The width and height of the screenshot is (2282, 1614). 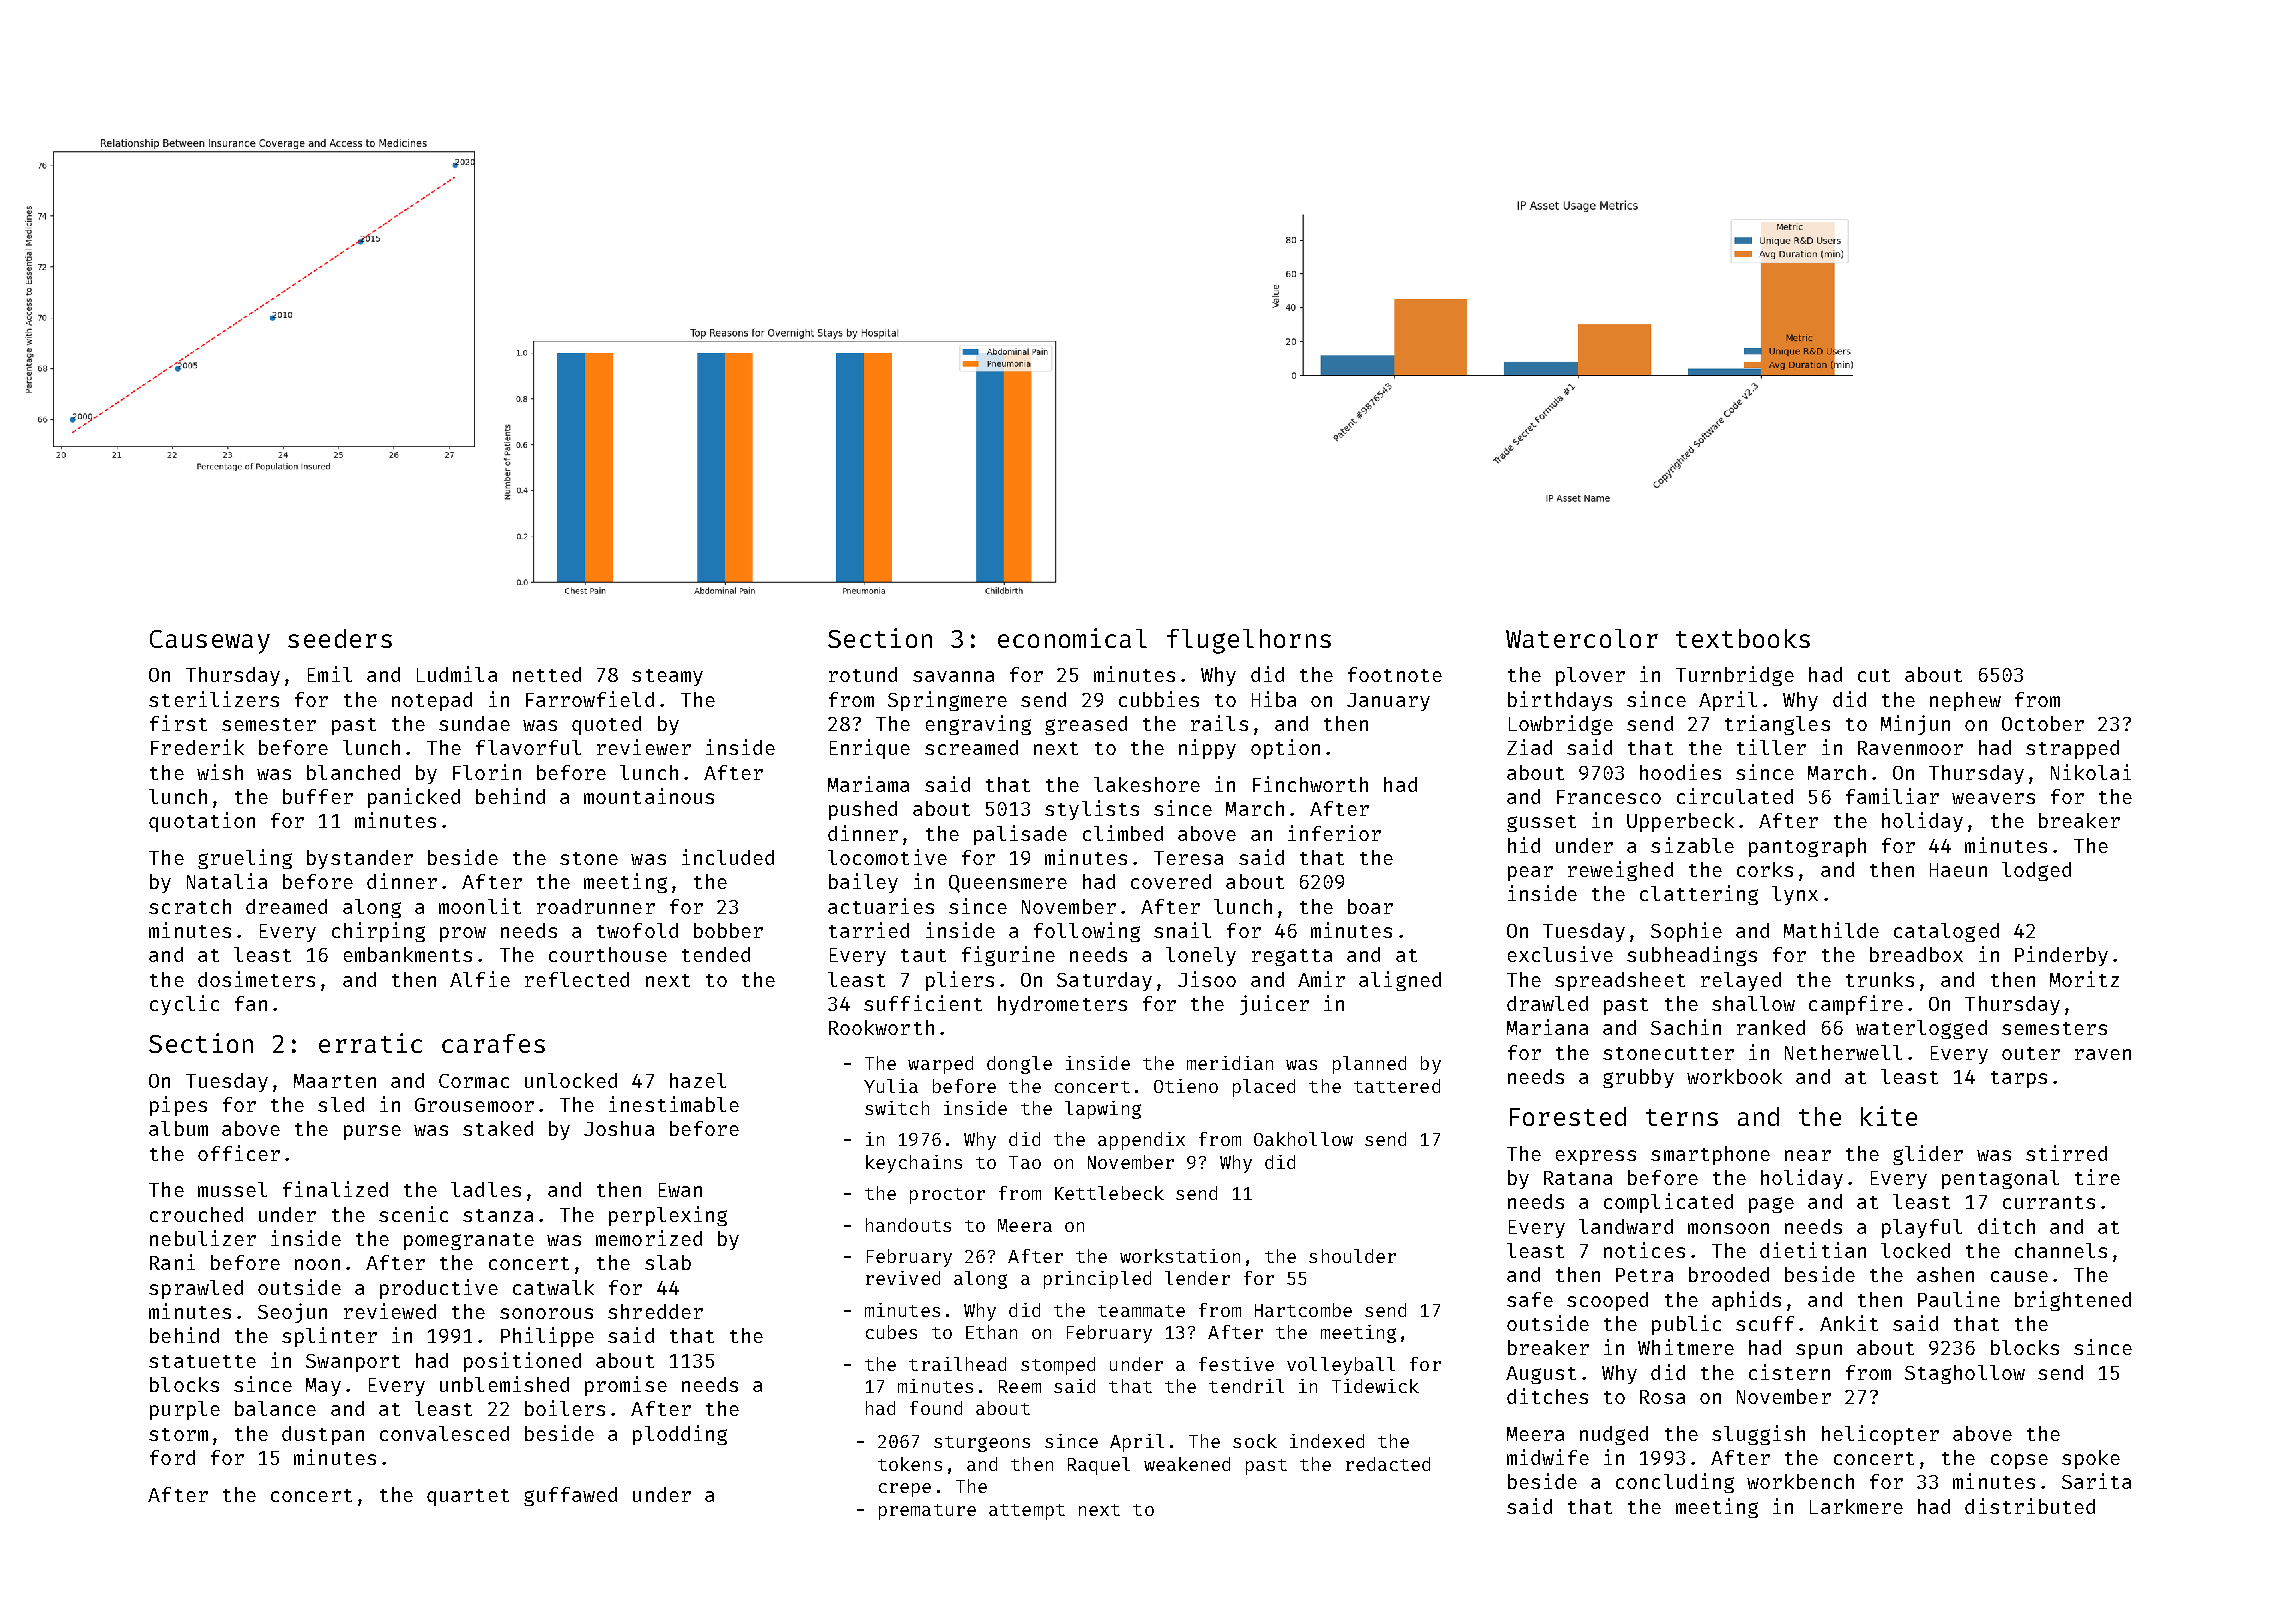 I want to click on cyclic, so click(x=184, y=1005).
